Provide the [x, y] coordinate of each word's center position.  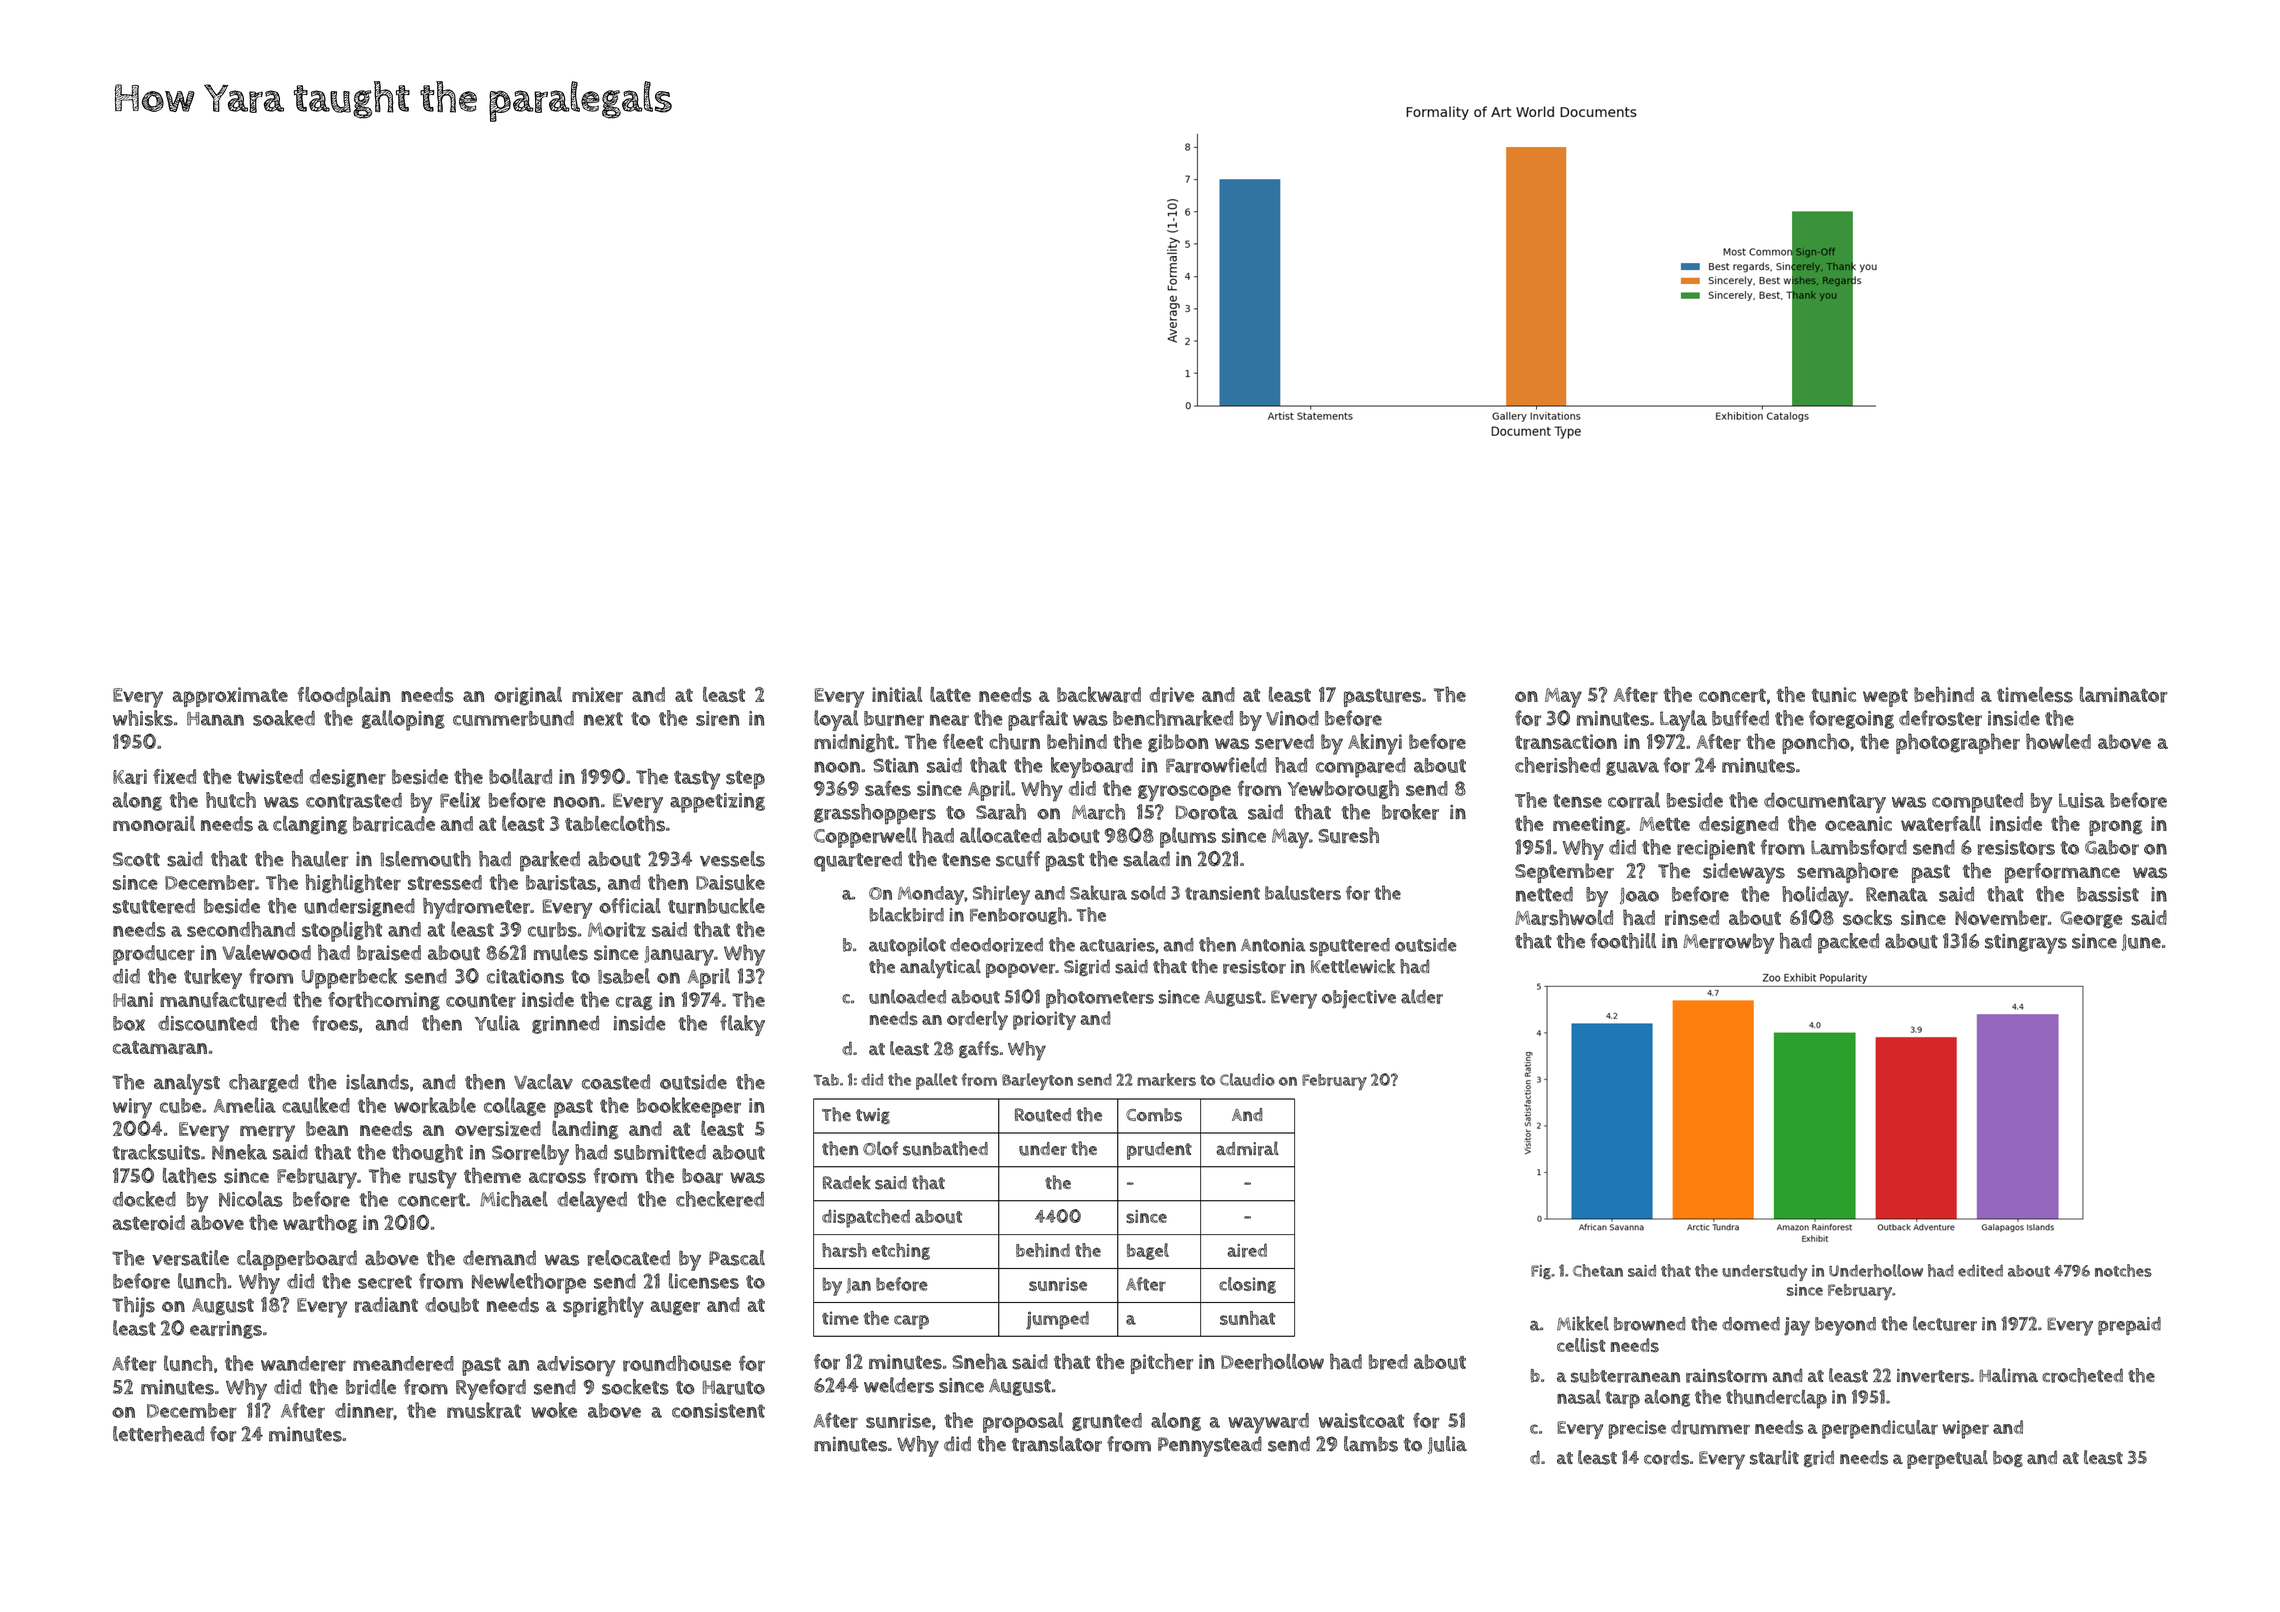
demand [499, 1258]
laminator [2123, 695]
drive [1172, 695]
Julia [1447, 1445]
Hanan [215, 719]
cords [1666, 1457]
